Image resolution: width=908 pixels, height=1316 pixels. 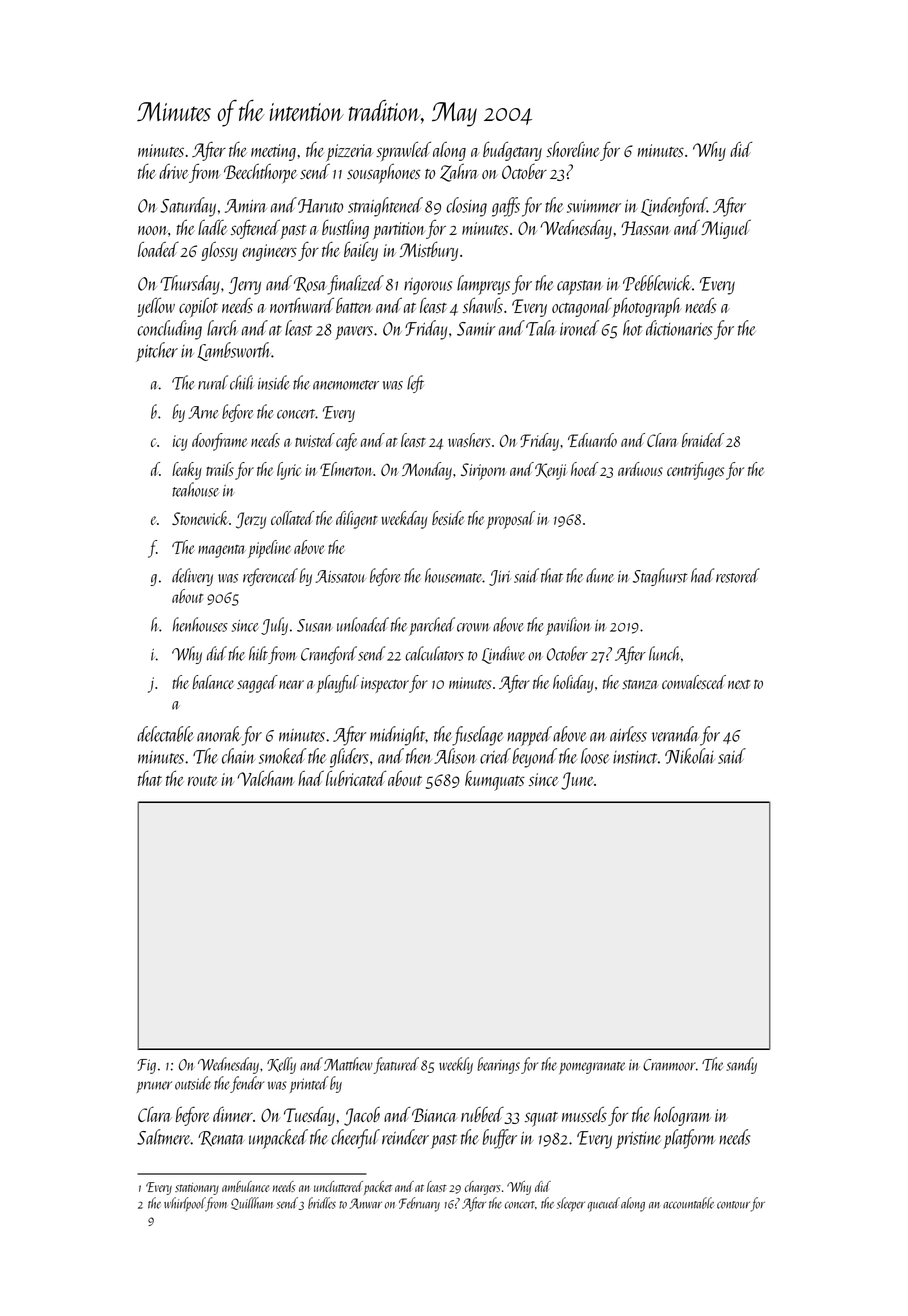 I want to click on next, so click(x=739, y=684).
